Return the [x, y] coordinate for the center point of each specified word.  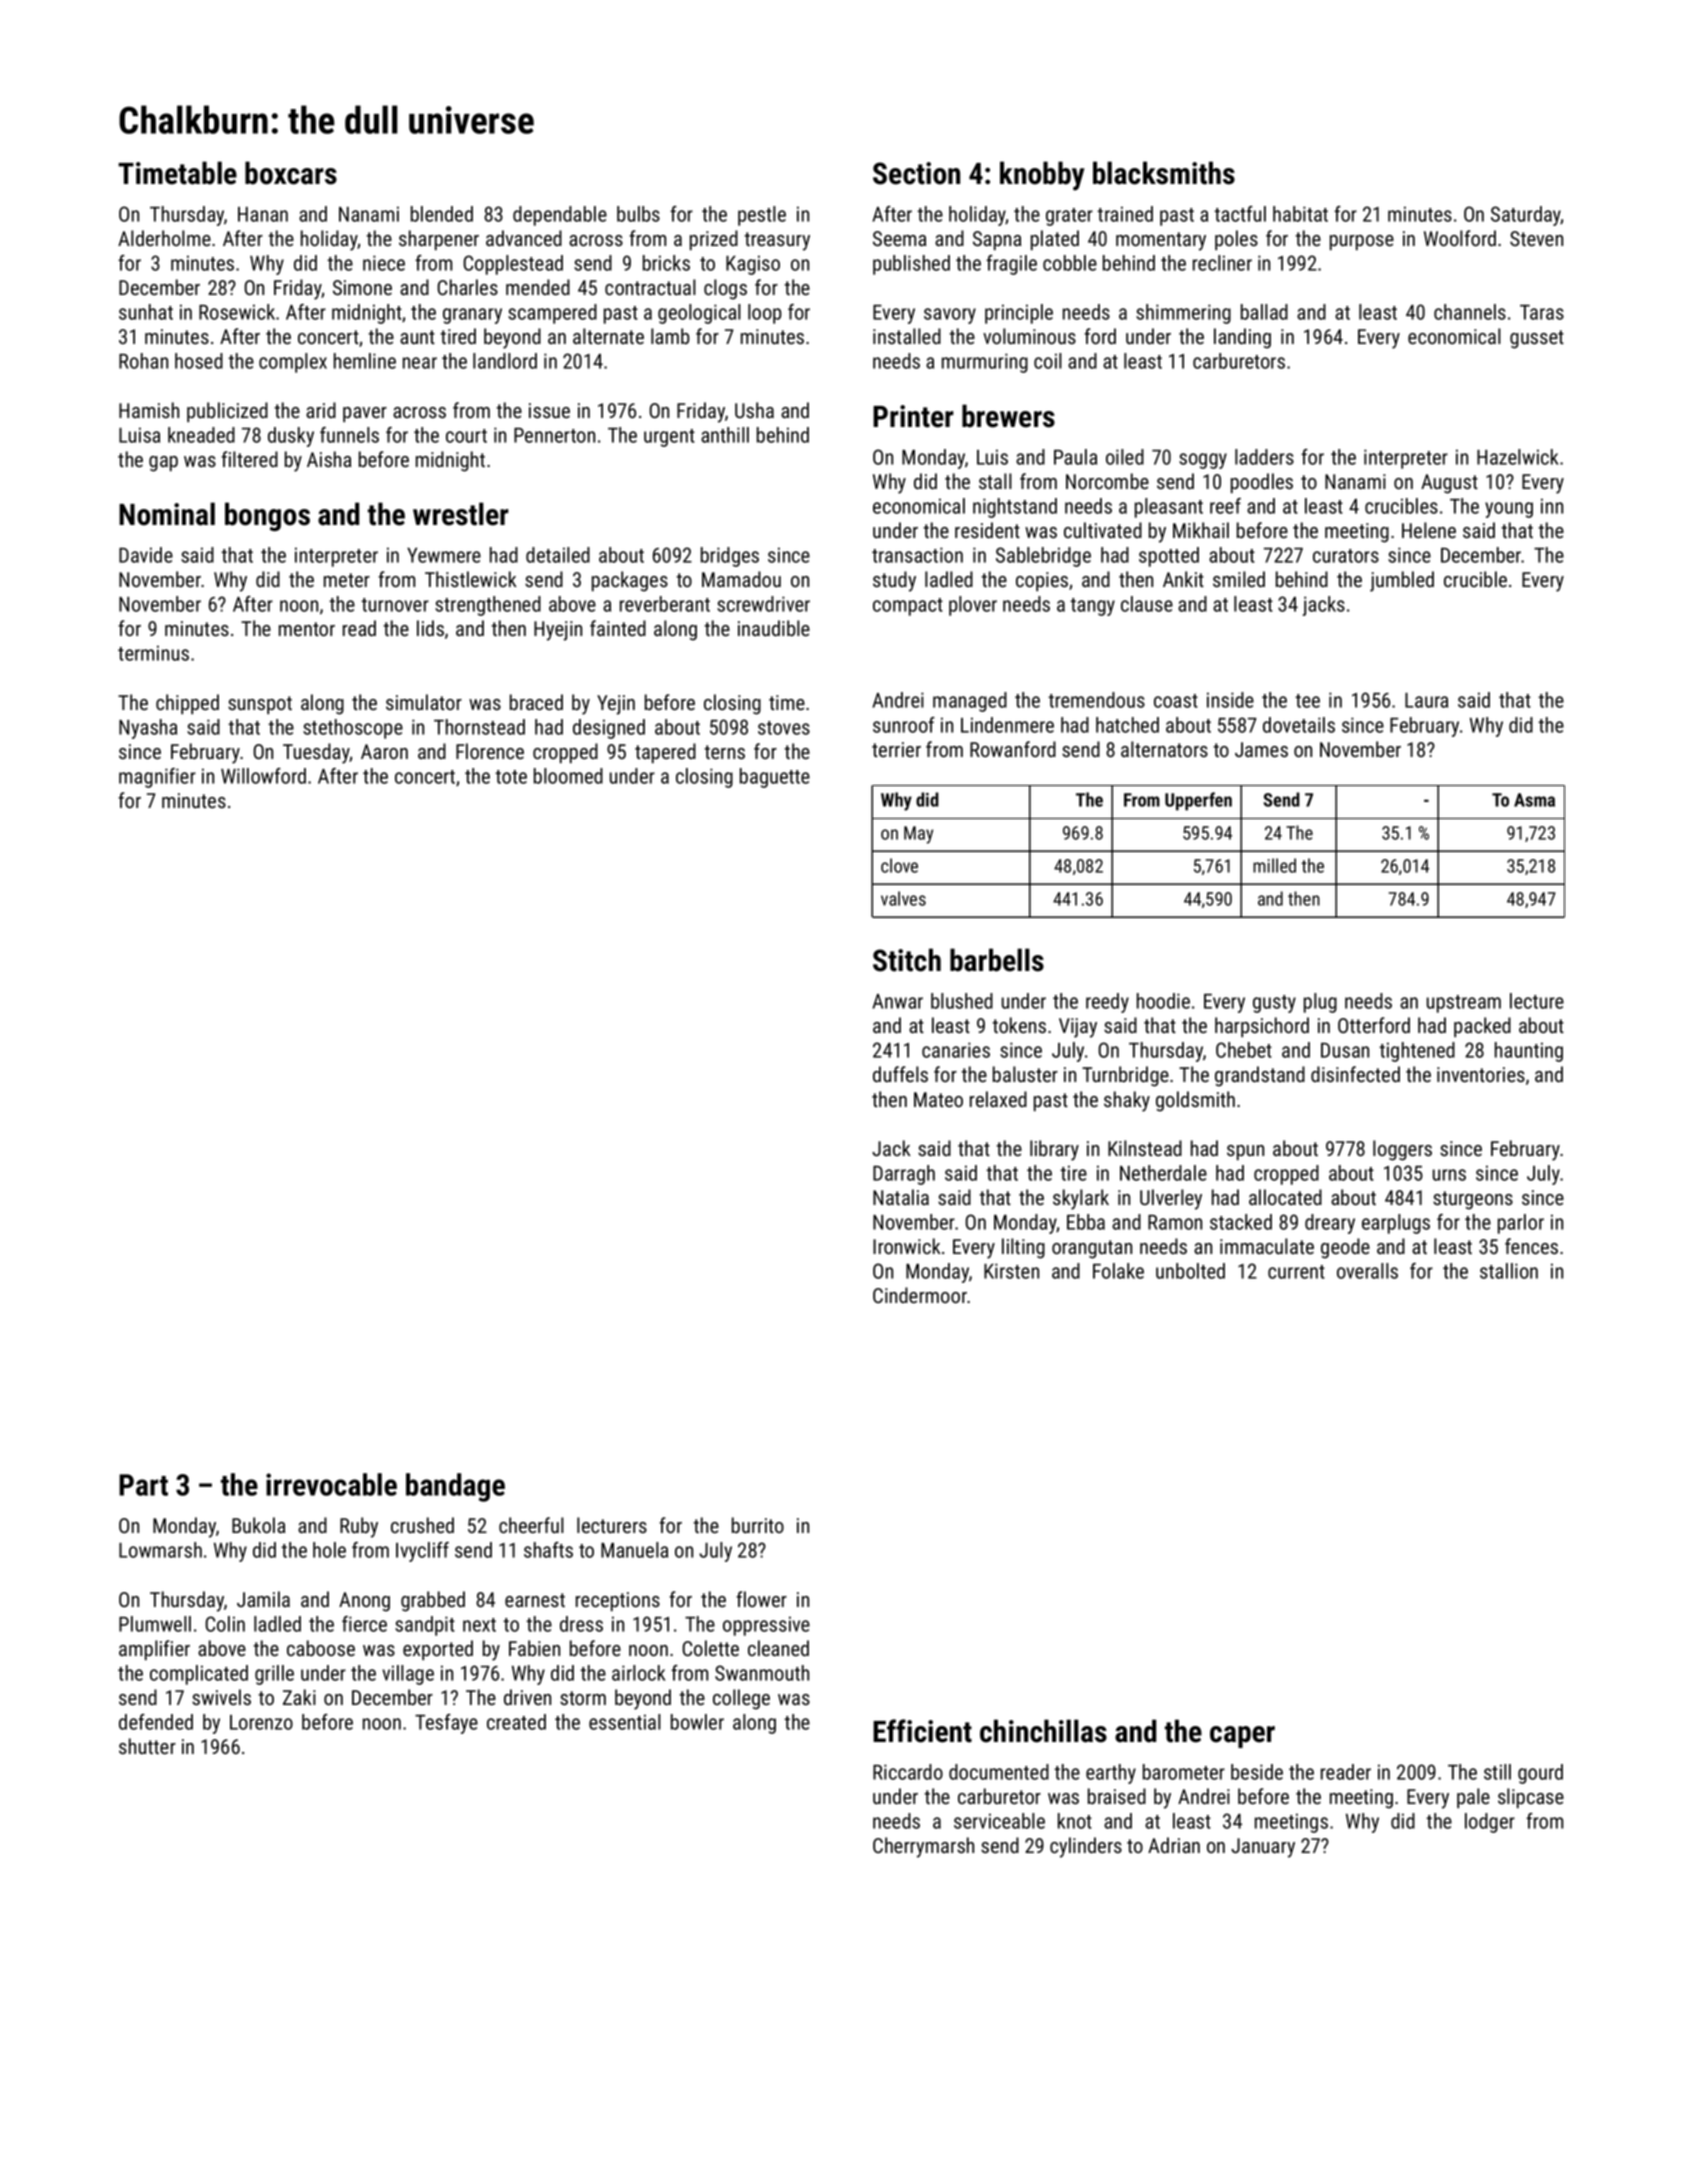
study [894, 581]
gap [163, 464]
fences [1531, 1246]
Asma [1534, 800]
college [741, 1699]
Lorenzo [261, 1722]
